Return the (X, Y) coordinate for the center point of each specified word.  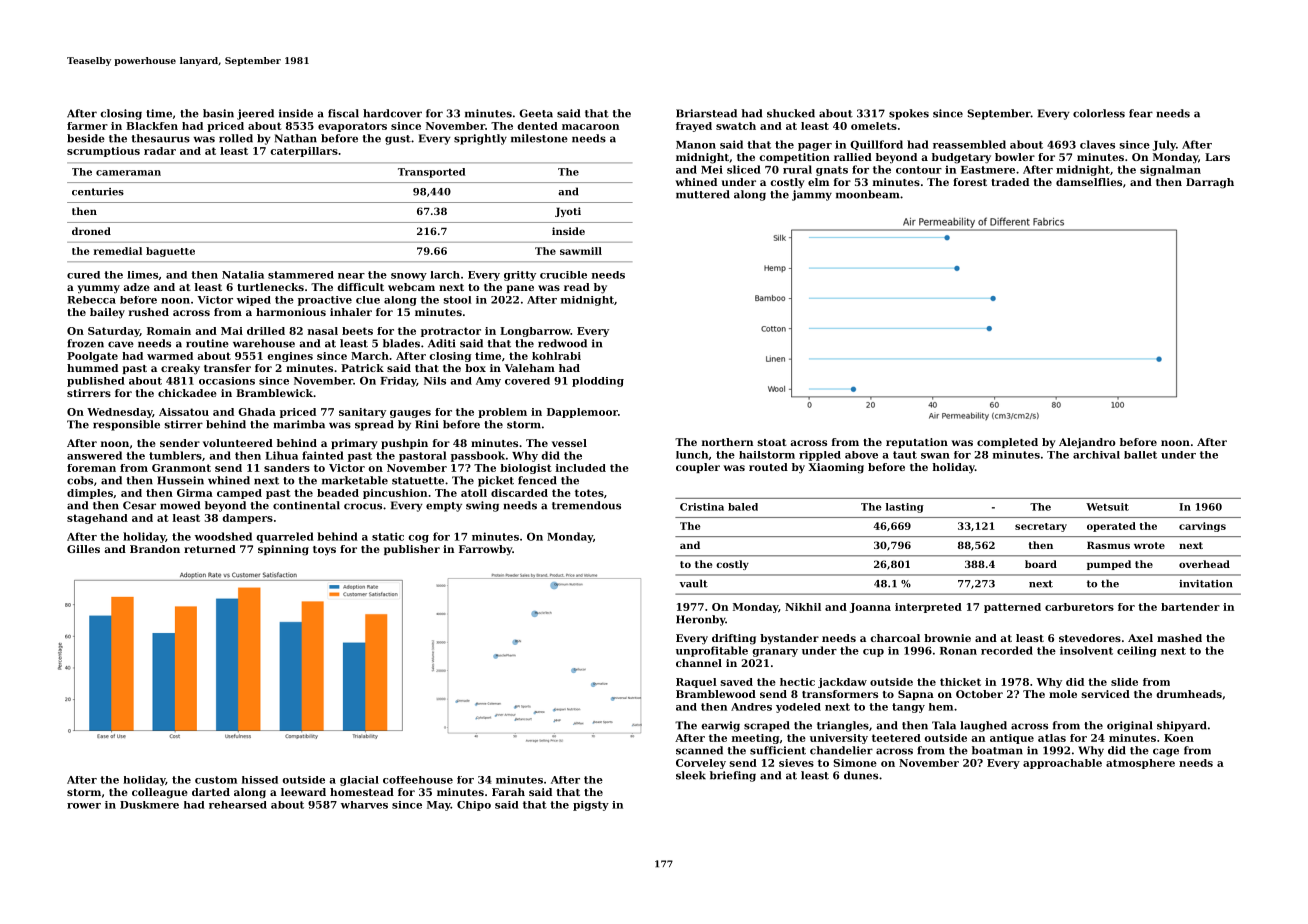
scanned (699, 750)
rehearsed (238, 805)
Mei (712, 169)
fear (1141, 113)
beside (86, 138)
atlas (1052, 738)
